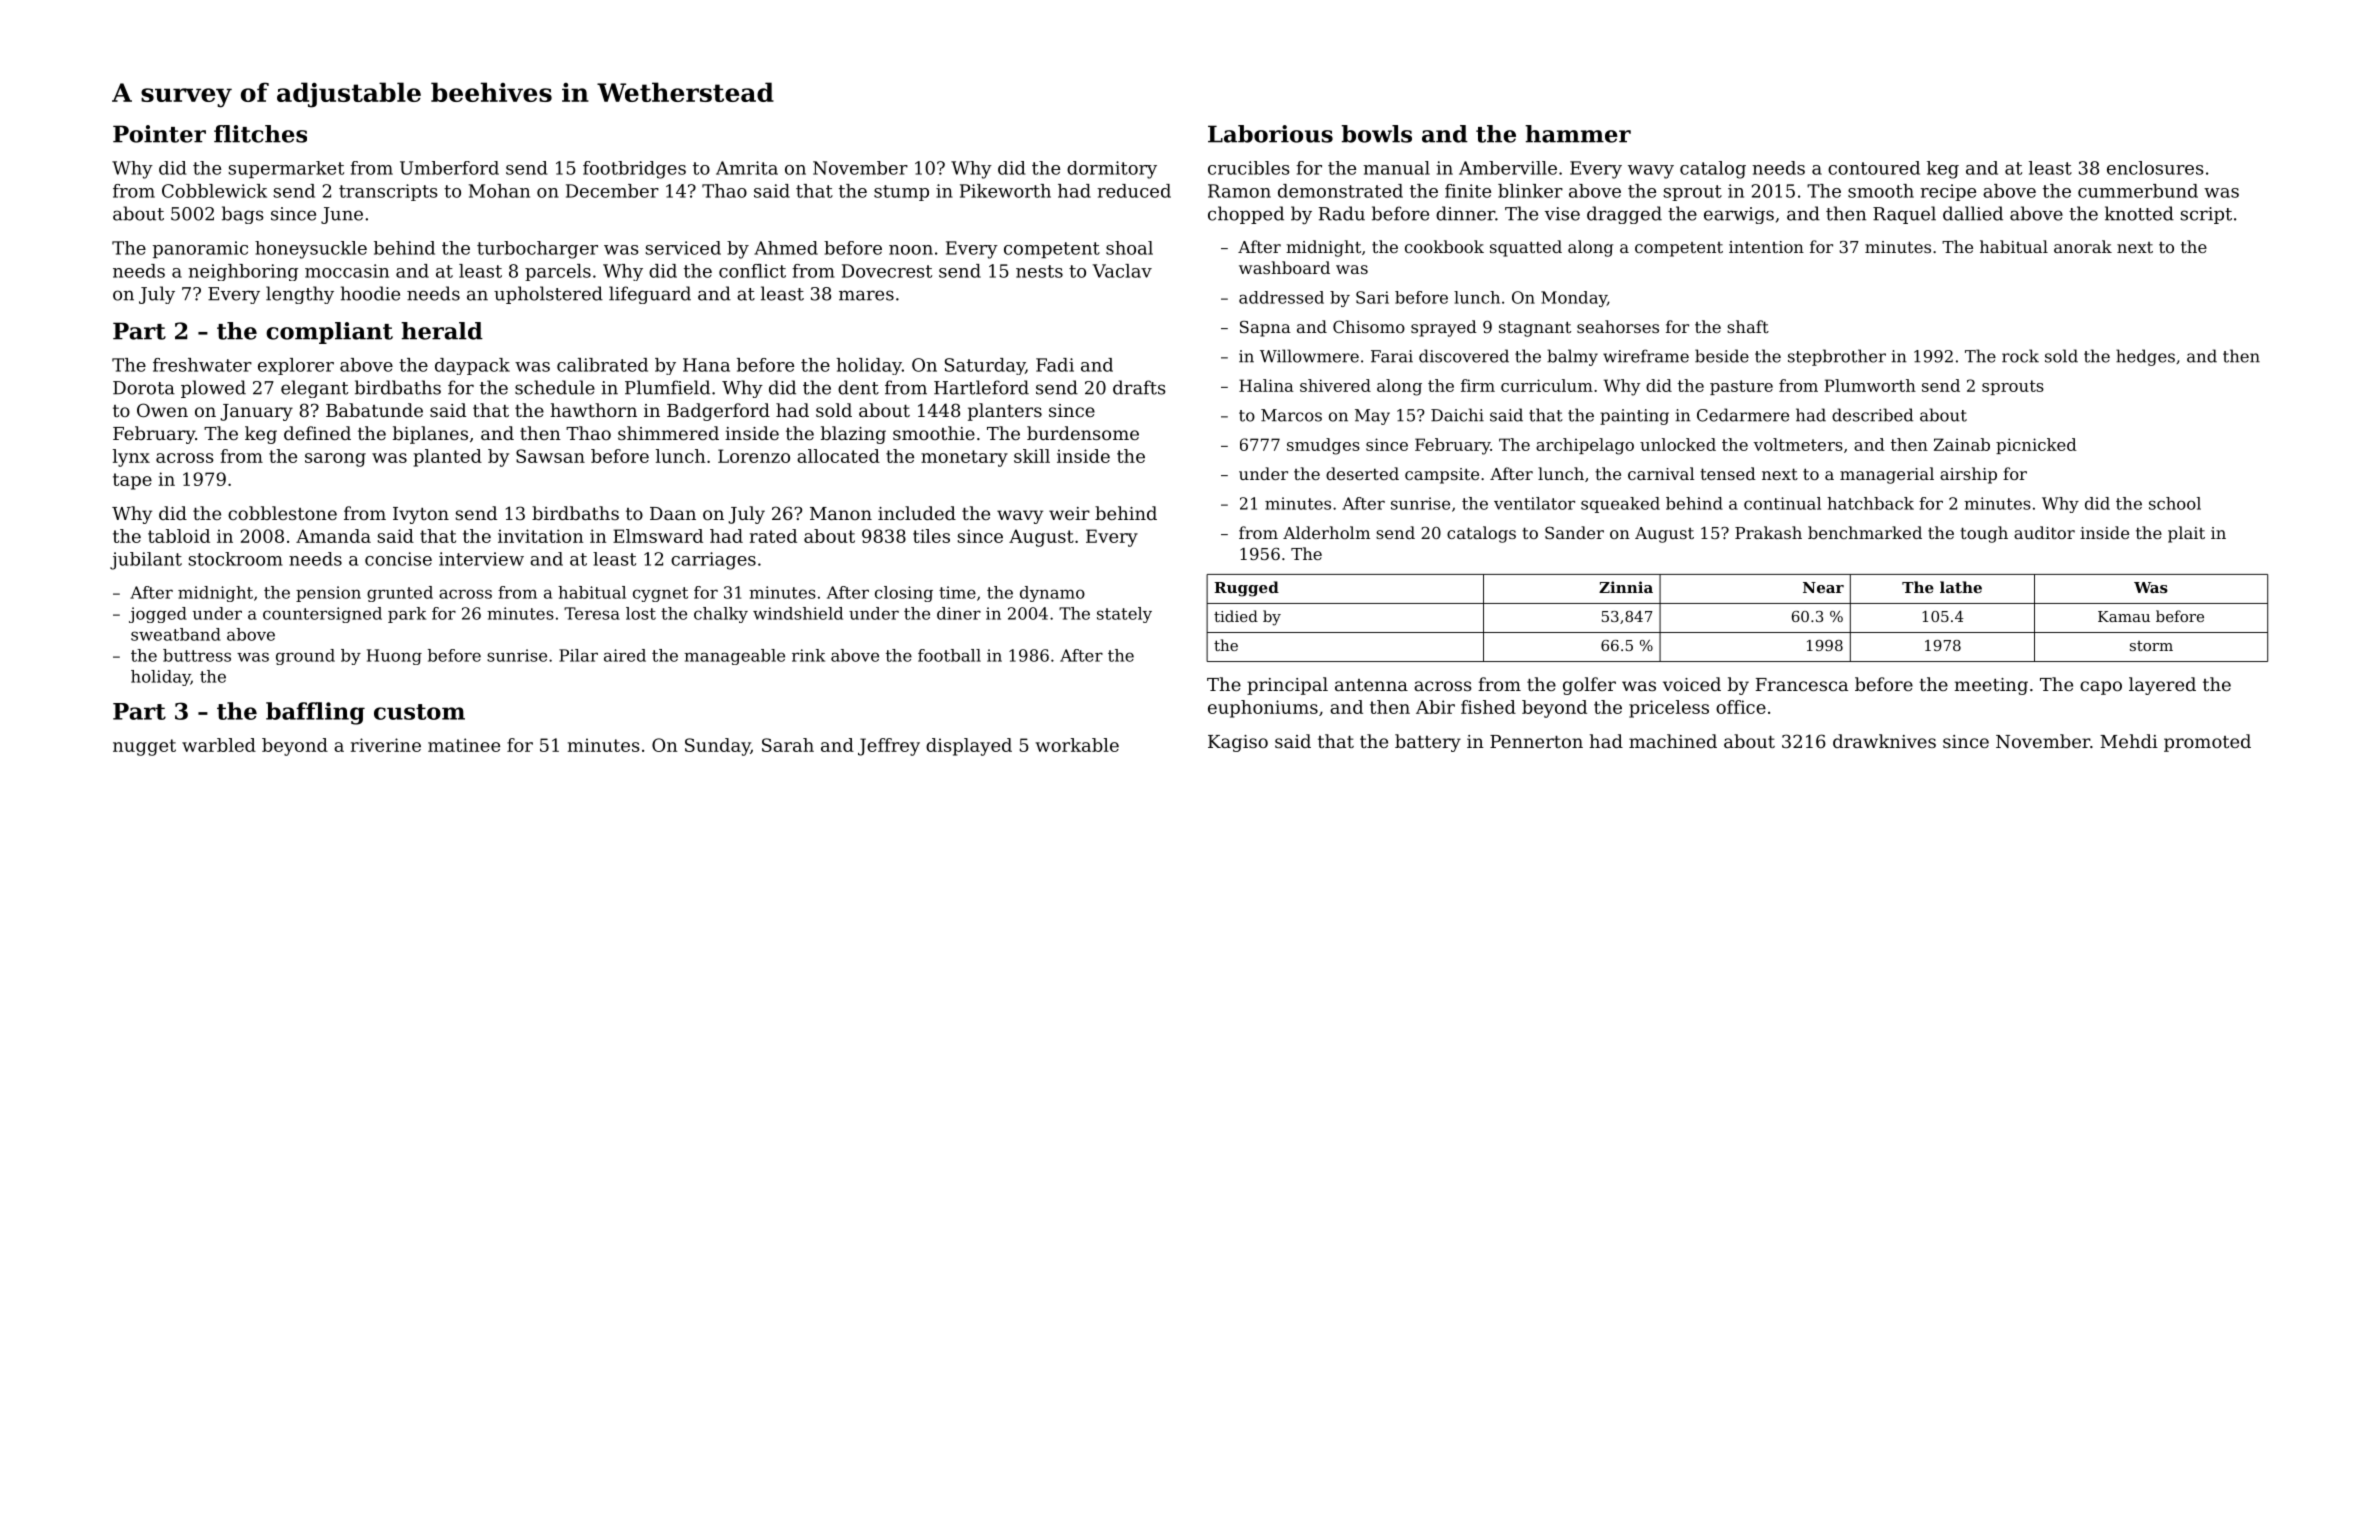 The height and width of the image is (1540, 2380). What do you see at coordinates (1968, 475) in the image?
I see `airship` at bounding box center [1968, 475].
